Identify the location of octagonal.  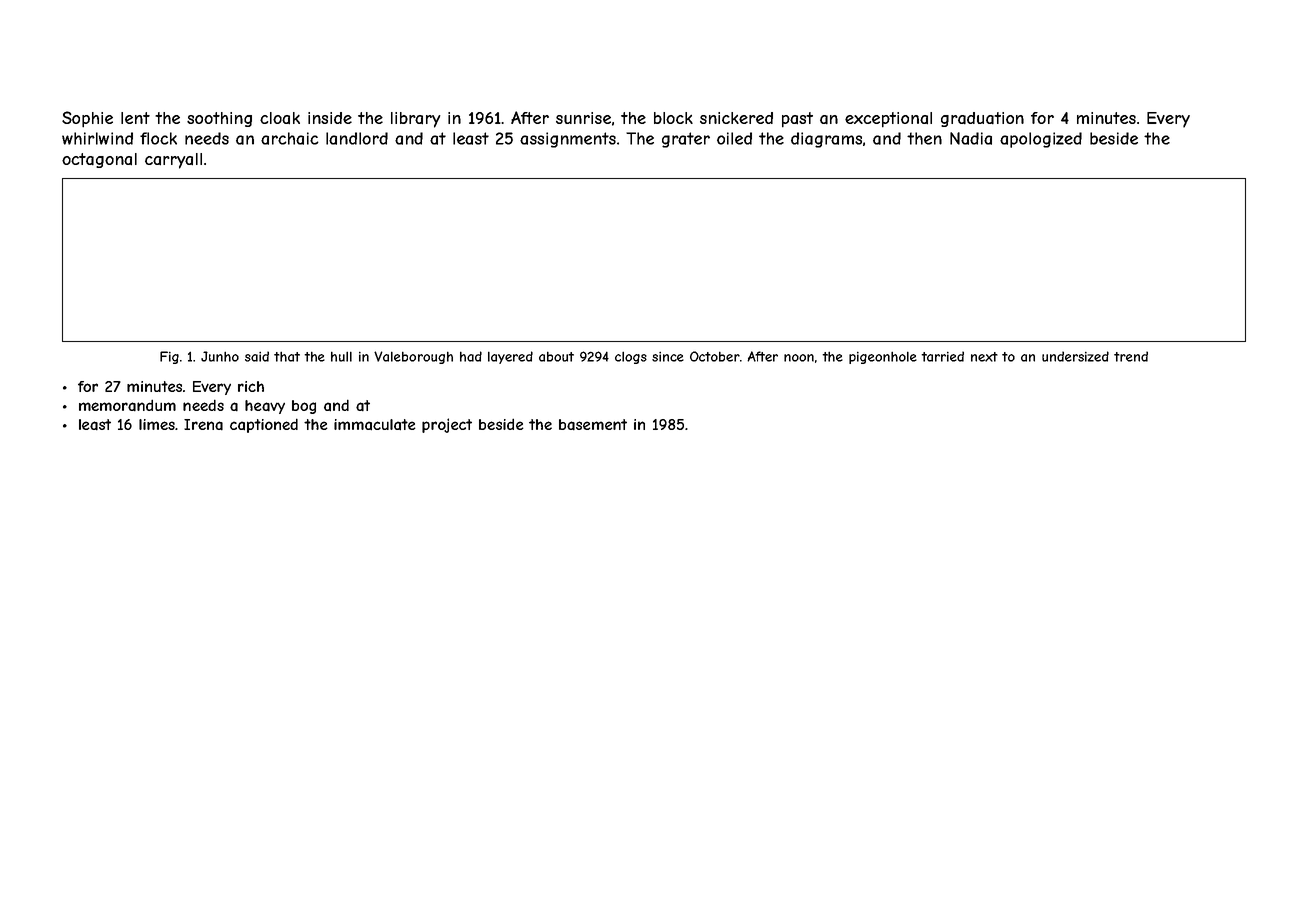
(99, 160).
